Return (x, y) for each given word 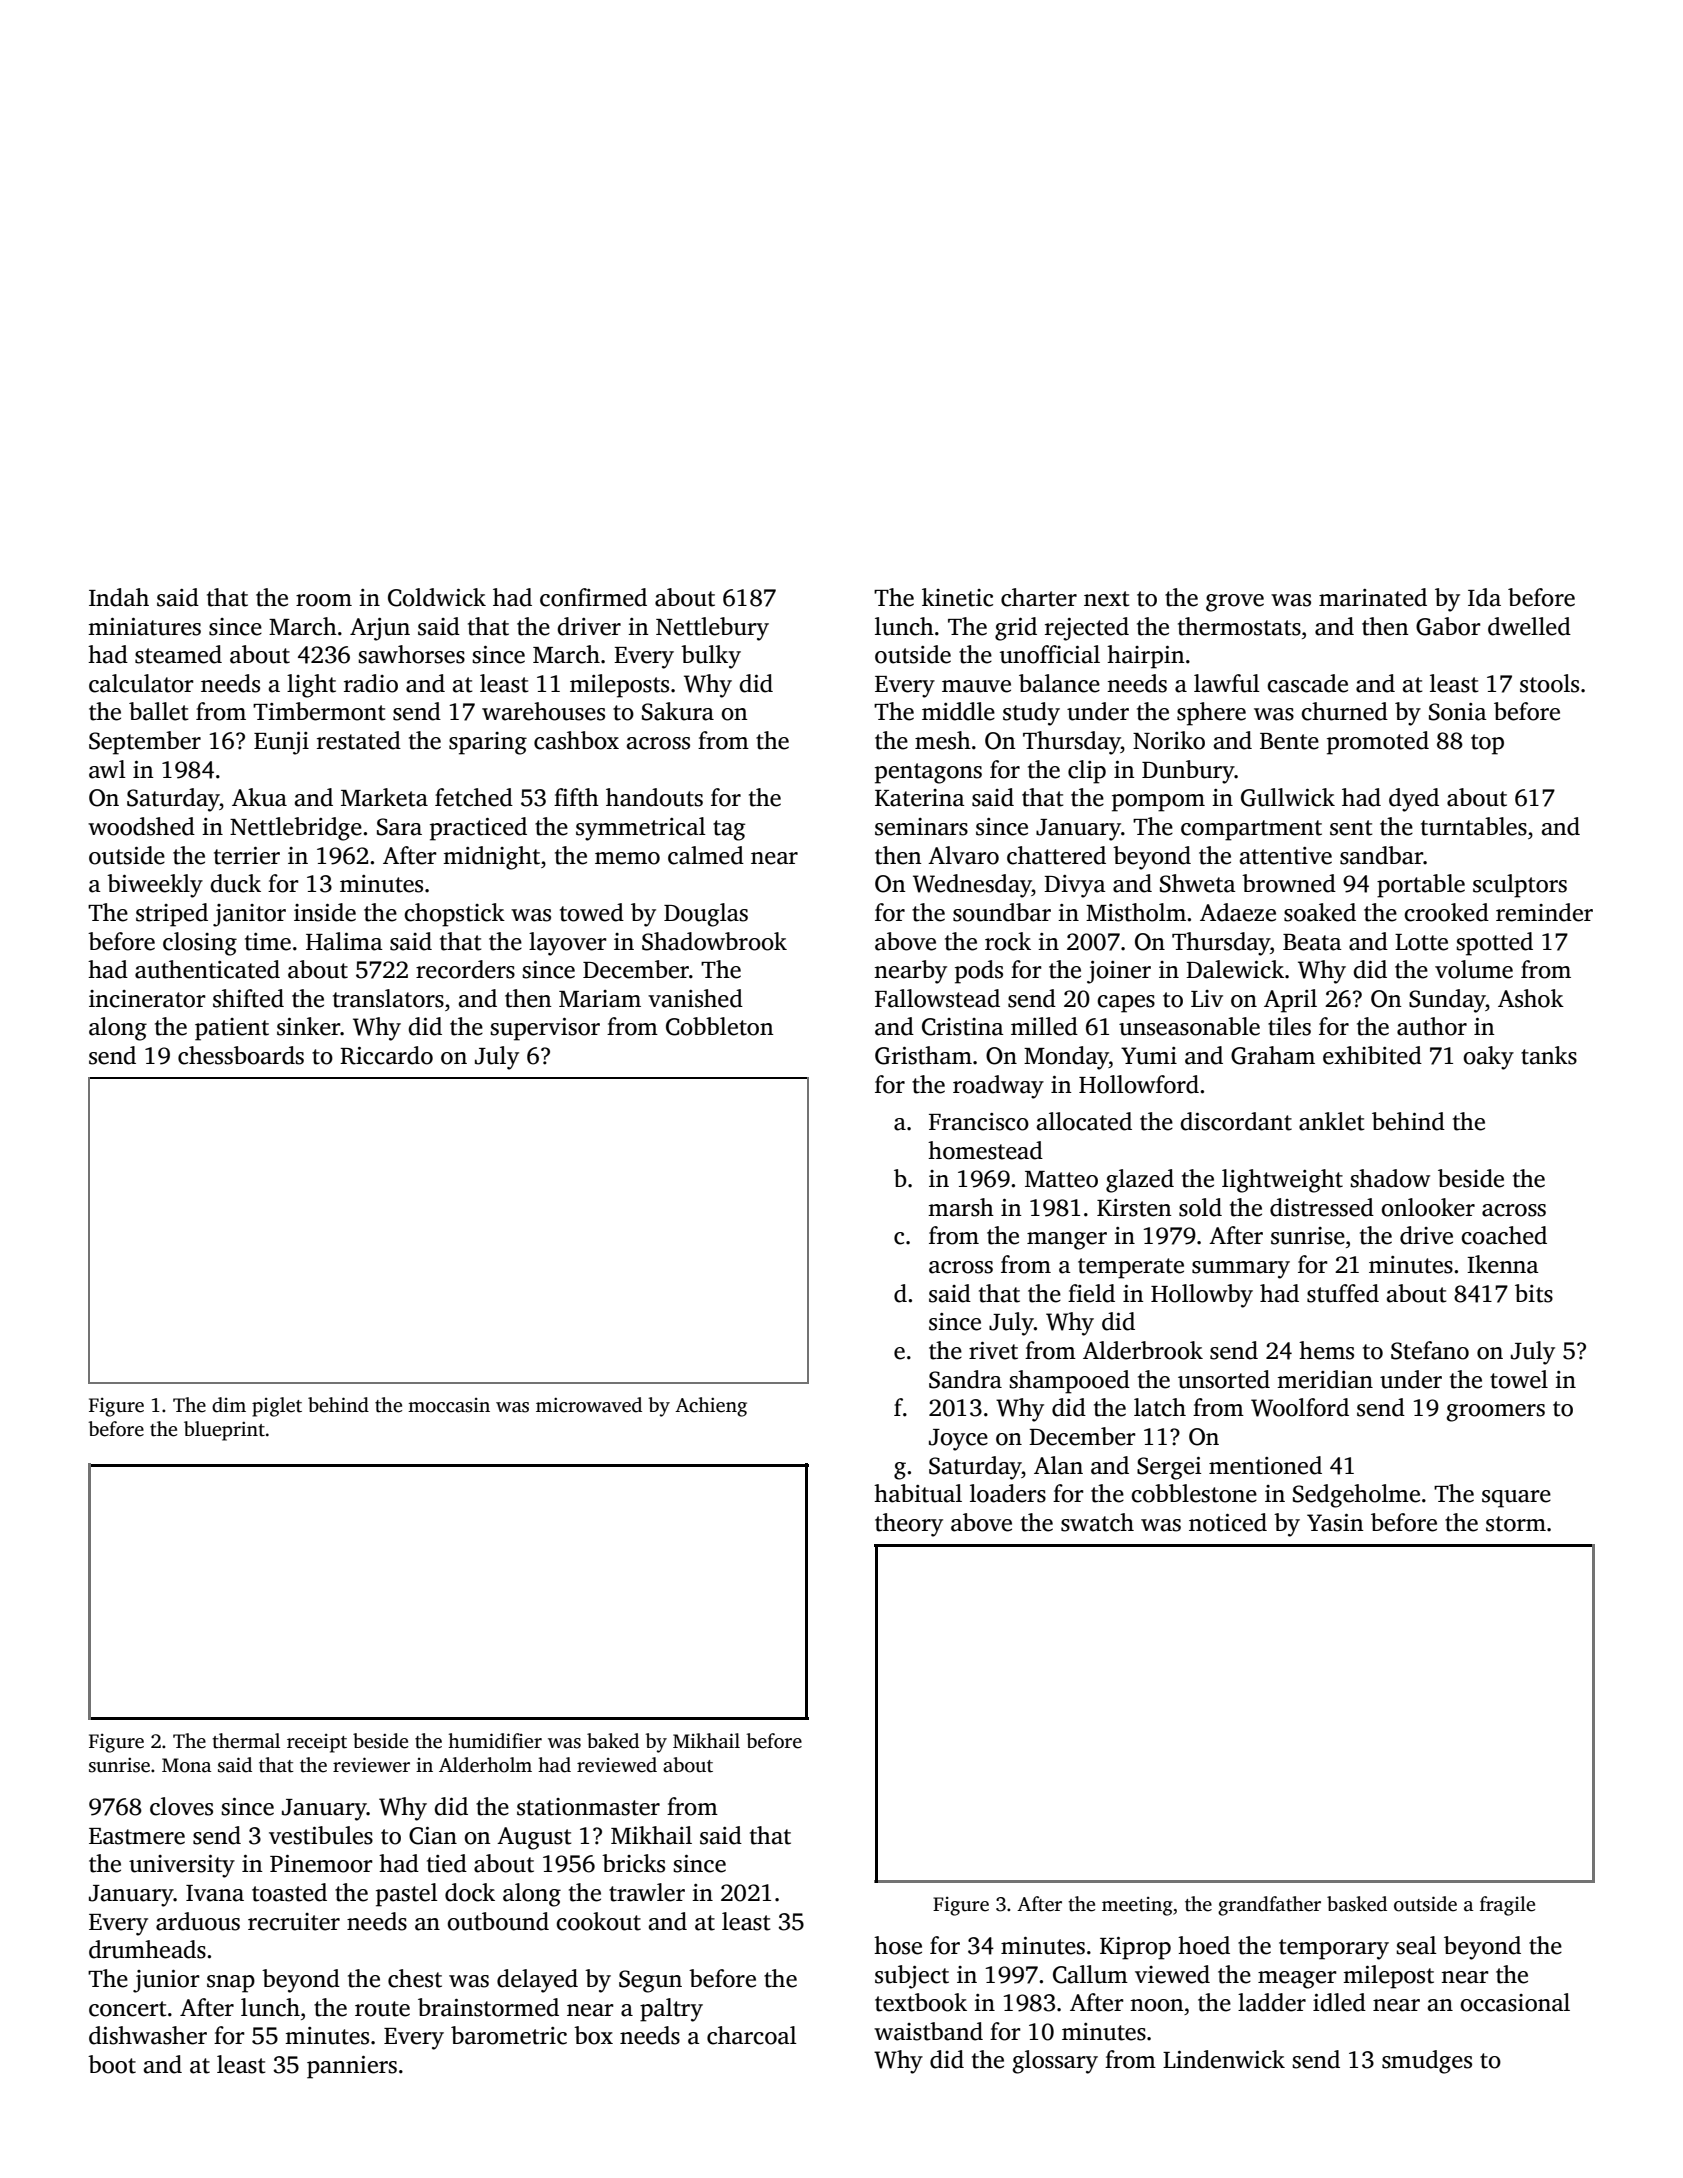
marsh (961, 1207)
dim (229, 1405)
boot (112, 2064)
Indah (119, 597)
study (1031, 714)
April (1290, 1001)
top (1487, 744)
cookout (598, 1921)
